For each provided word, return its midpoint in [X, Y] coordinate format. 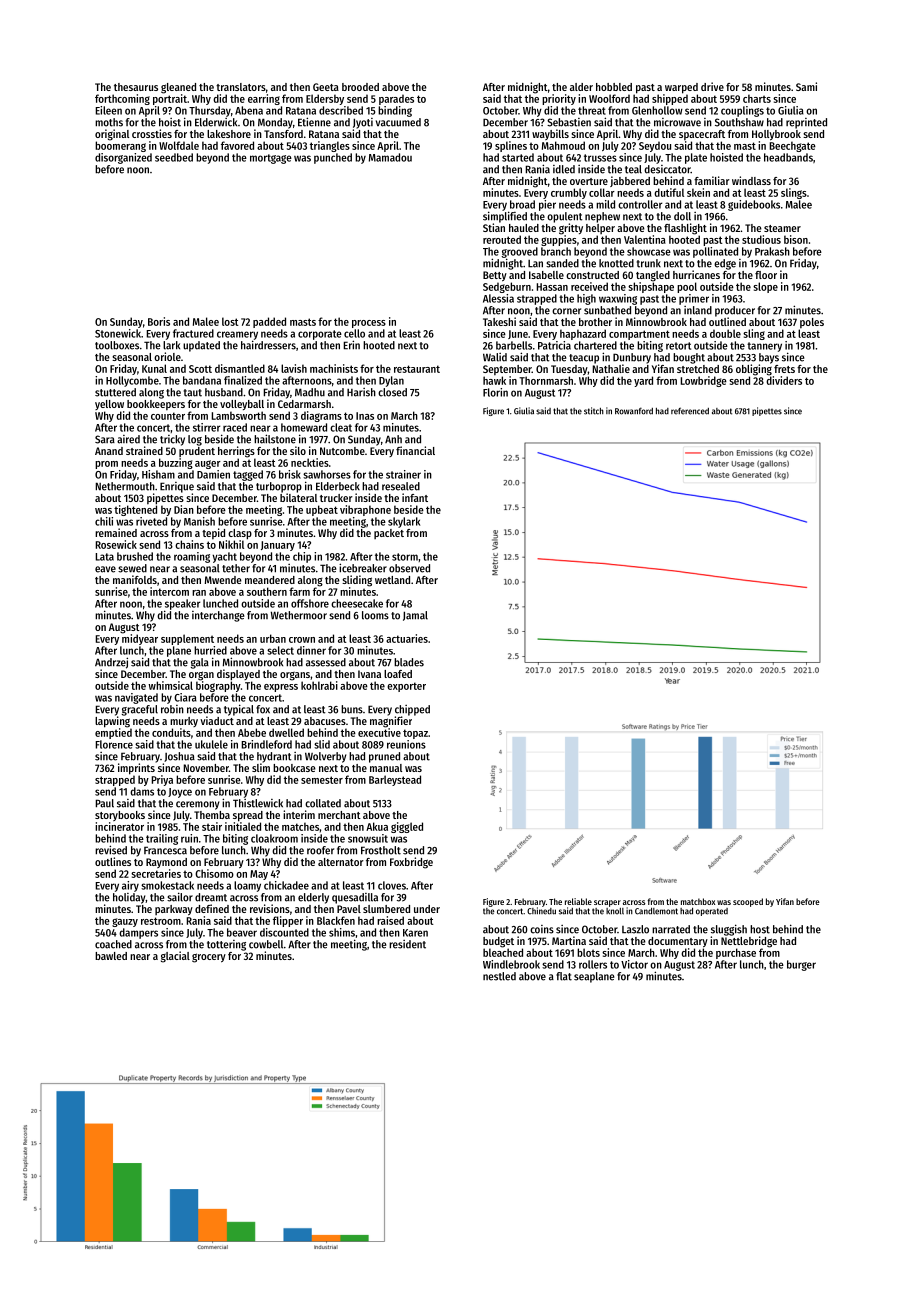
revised [111, 850]
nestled [499, 976]
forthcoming [122, 99]
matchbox [698, 901]
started [518, 157]
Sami [806, 86]
